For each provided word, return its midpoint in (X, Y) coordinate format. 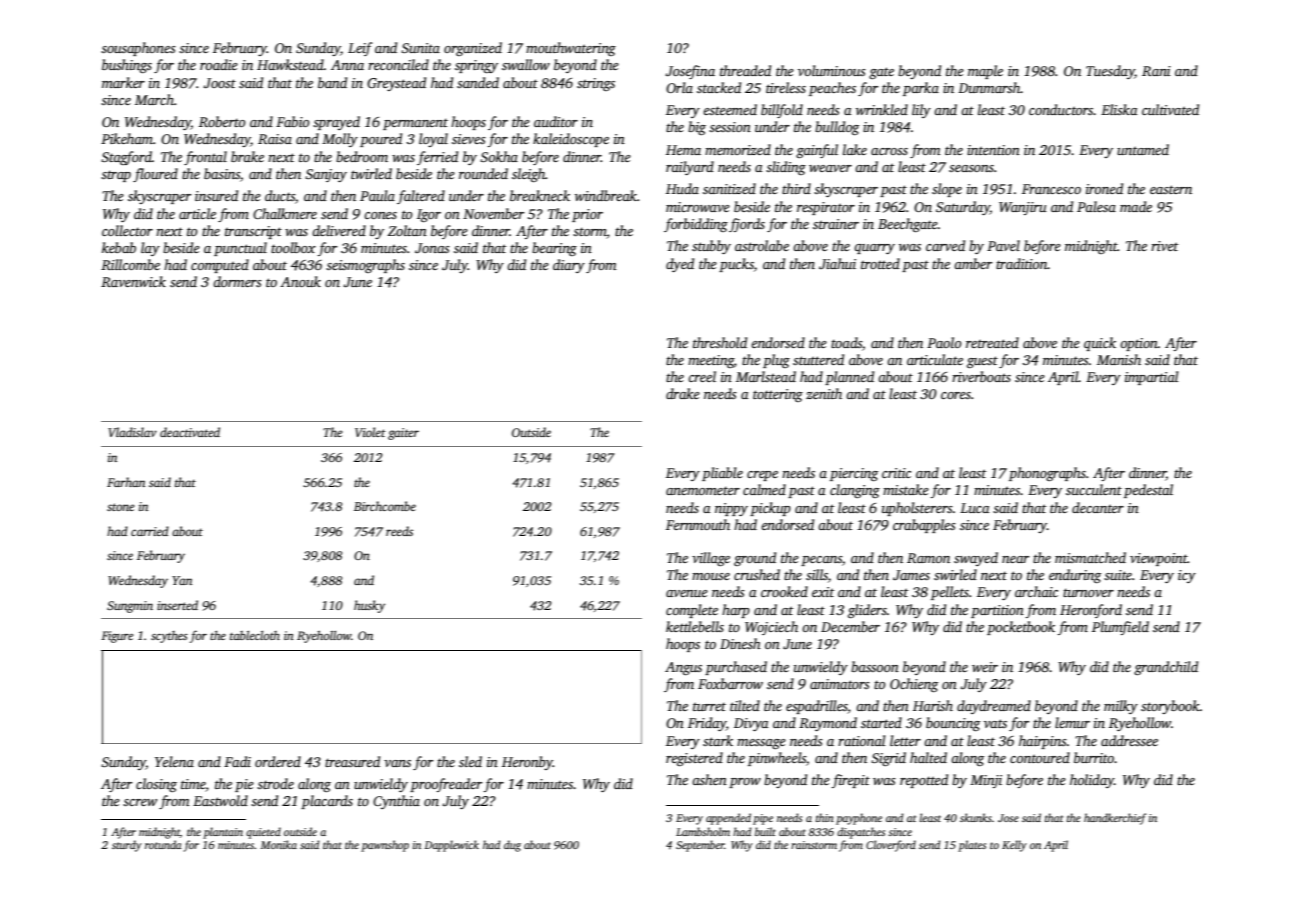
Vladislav (132, 432)
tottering (778, 395)
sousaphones (138, 49)
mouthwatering (571, 49)
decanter (1098, 507)
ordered (278, 761)
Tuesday (1110, 72)
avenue (687, 593)
